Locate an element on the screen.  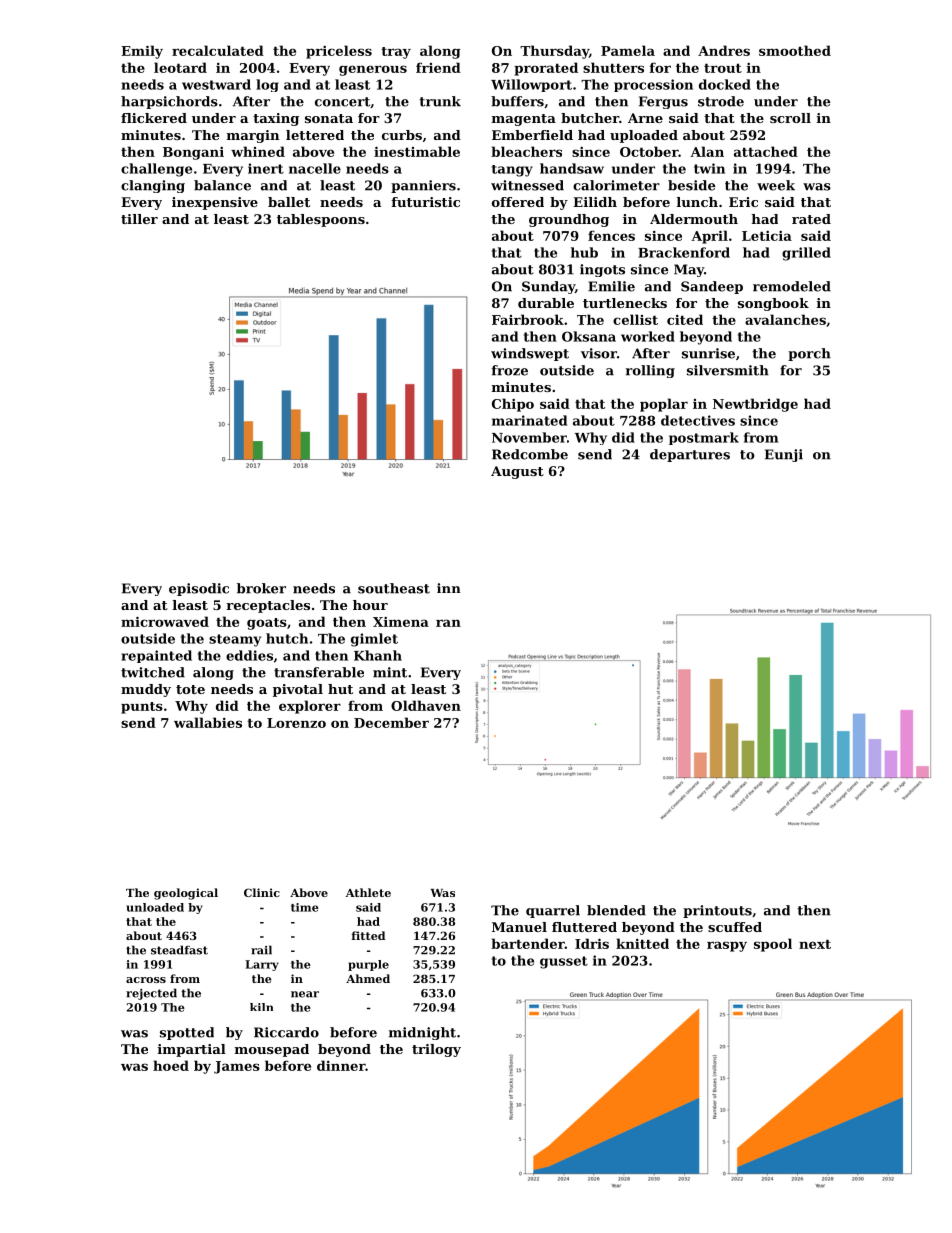
tray is located at coordinates (396, 53).
